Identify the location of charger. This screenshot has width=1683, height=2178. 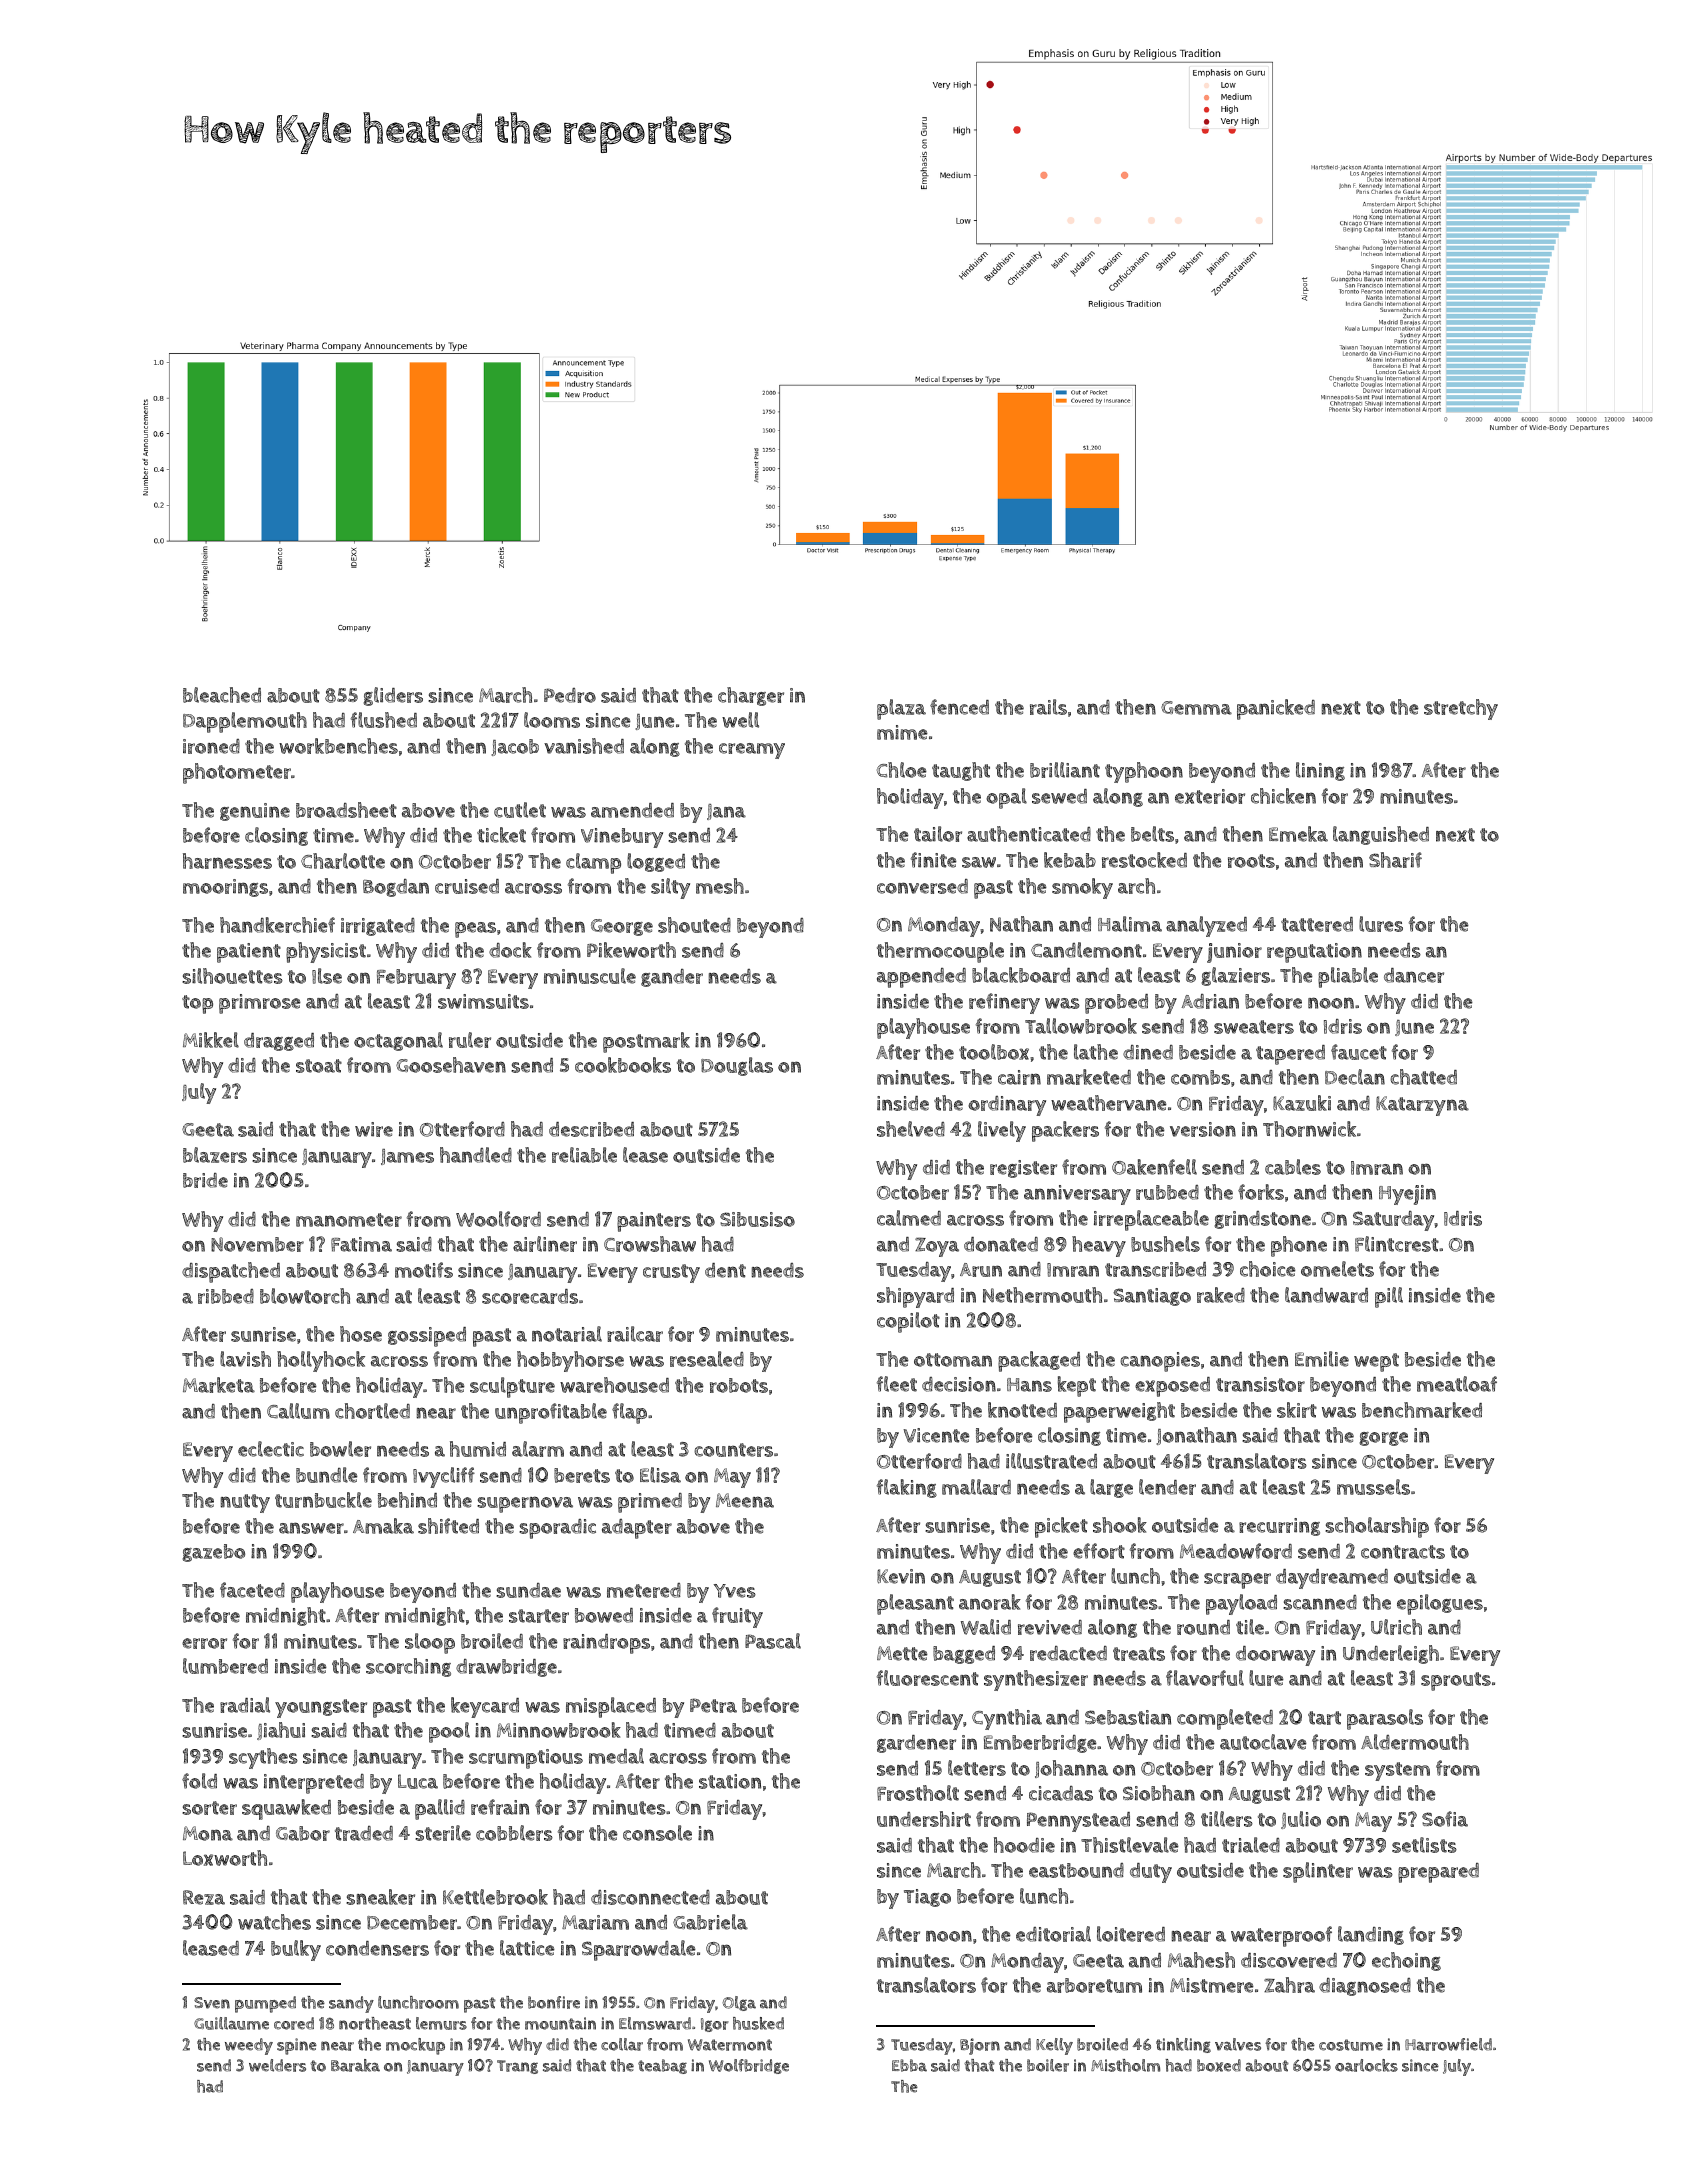
(751, 696).
